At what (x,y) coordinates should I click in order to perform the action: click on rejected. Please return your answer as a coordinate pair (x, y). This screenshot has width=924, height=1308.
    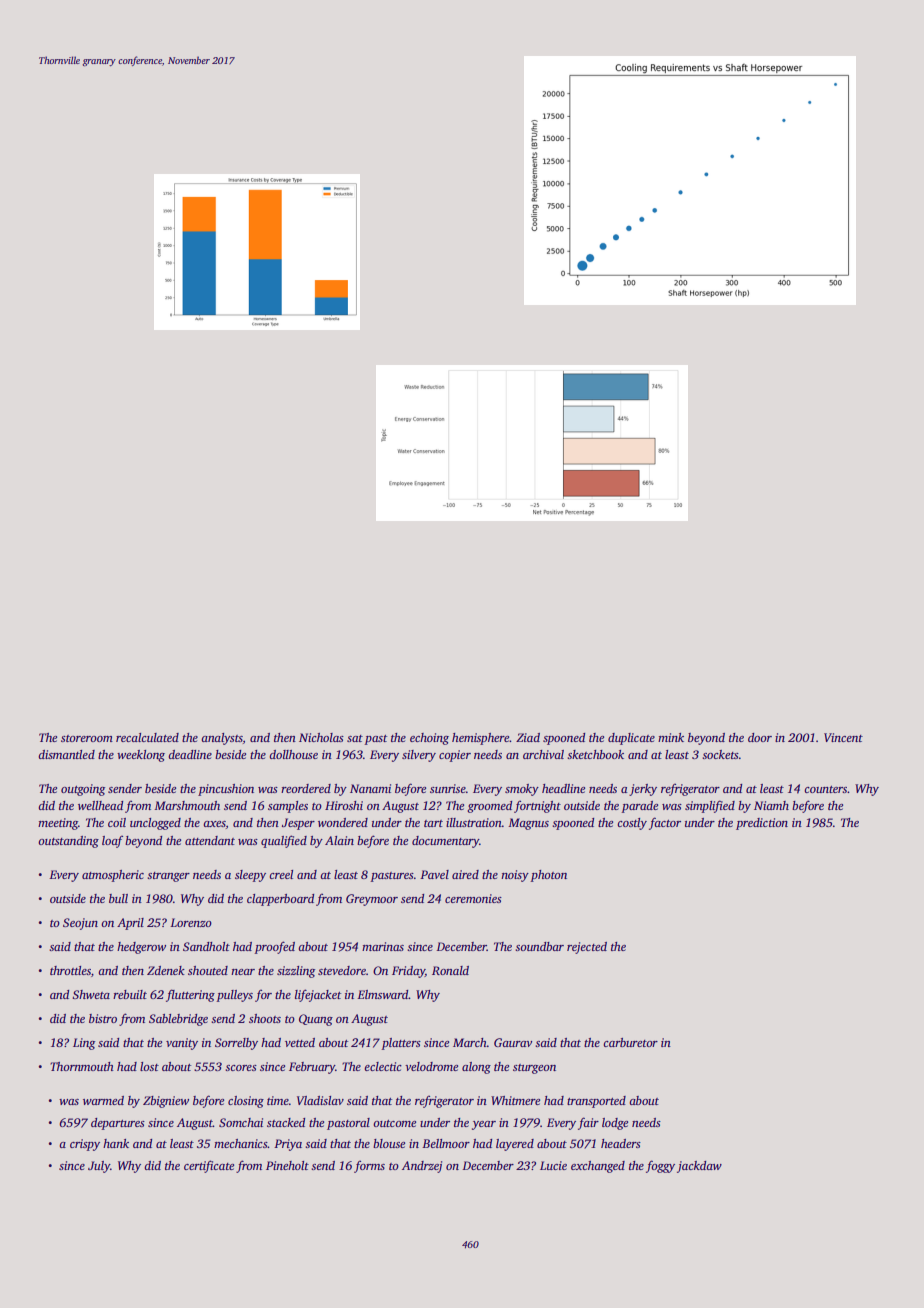
    Looking at the image, I should click on (587, 948).
